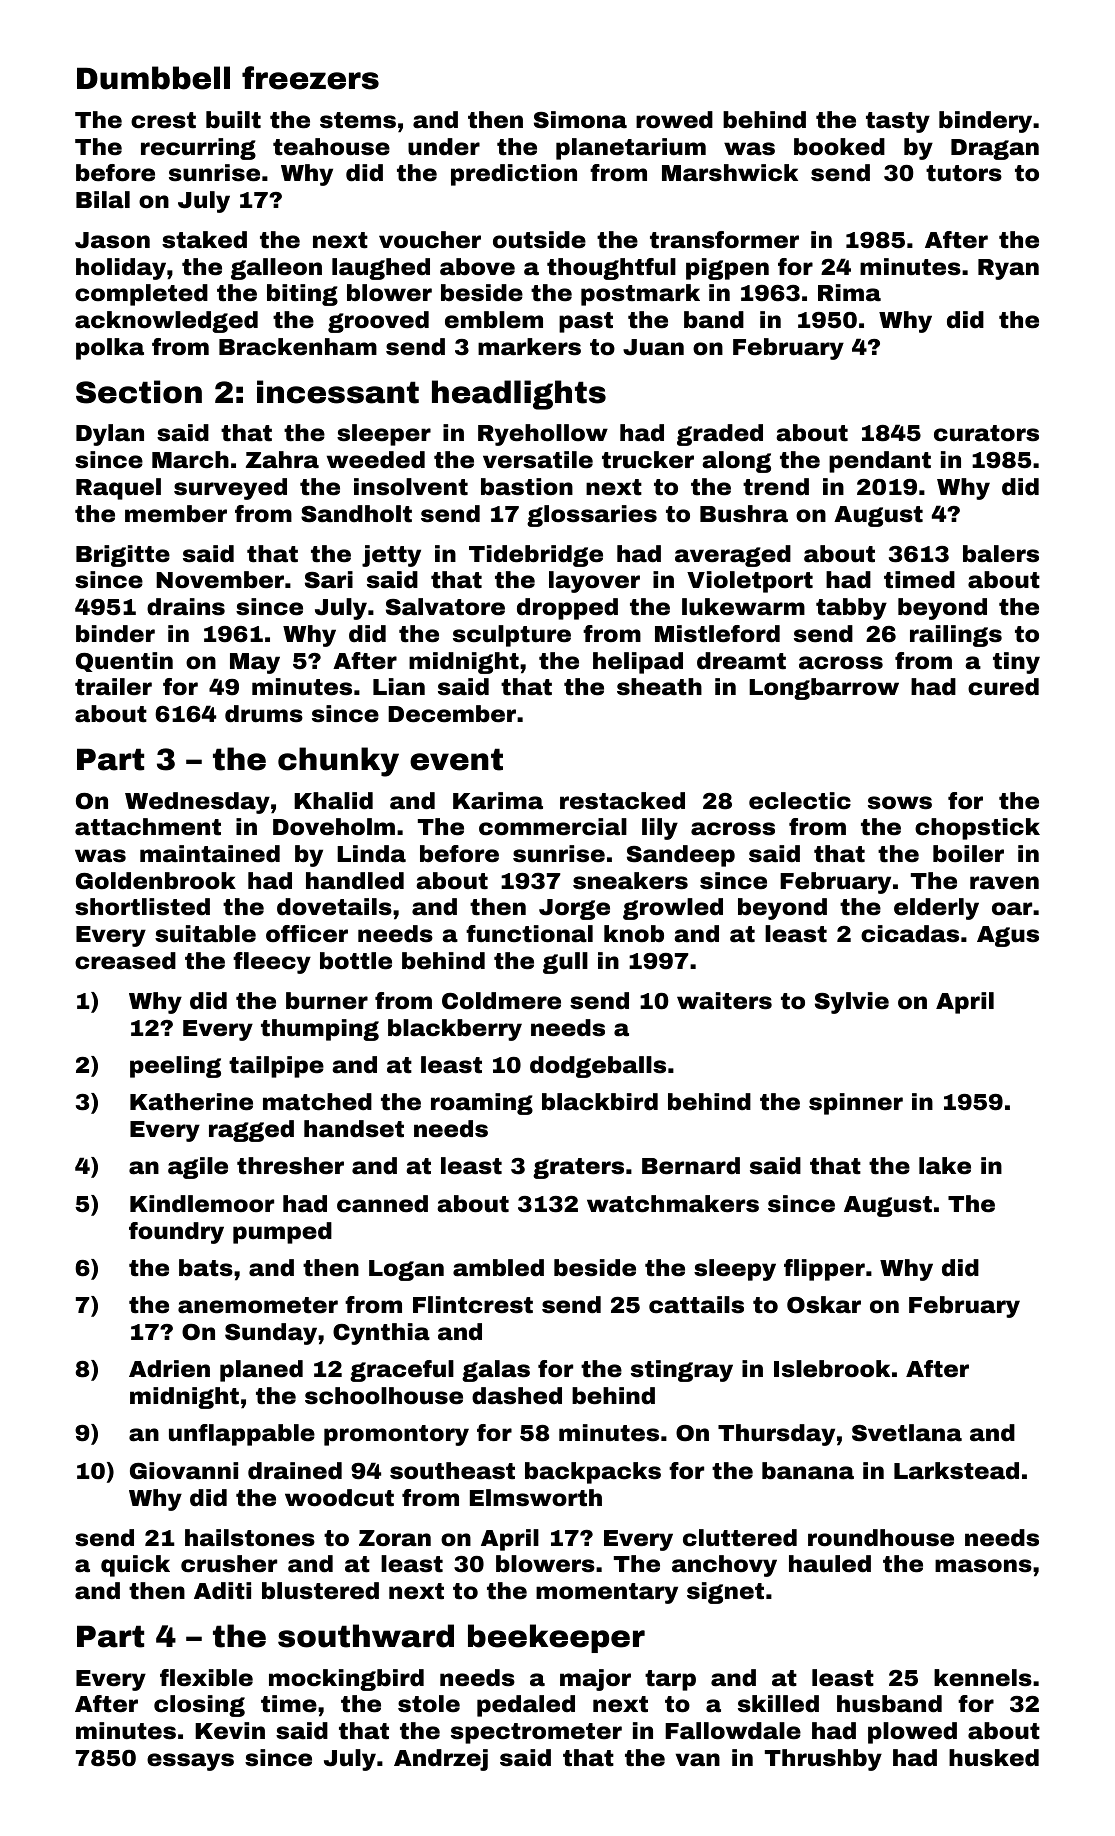 This screenshot has width=1115, height=1836. I want to click on Jason, so click(112, 240).
